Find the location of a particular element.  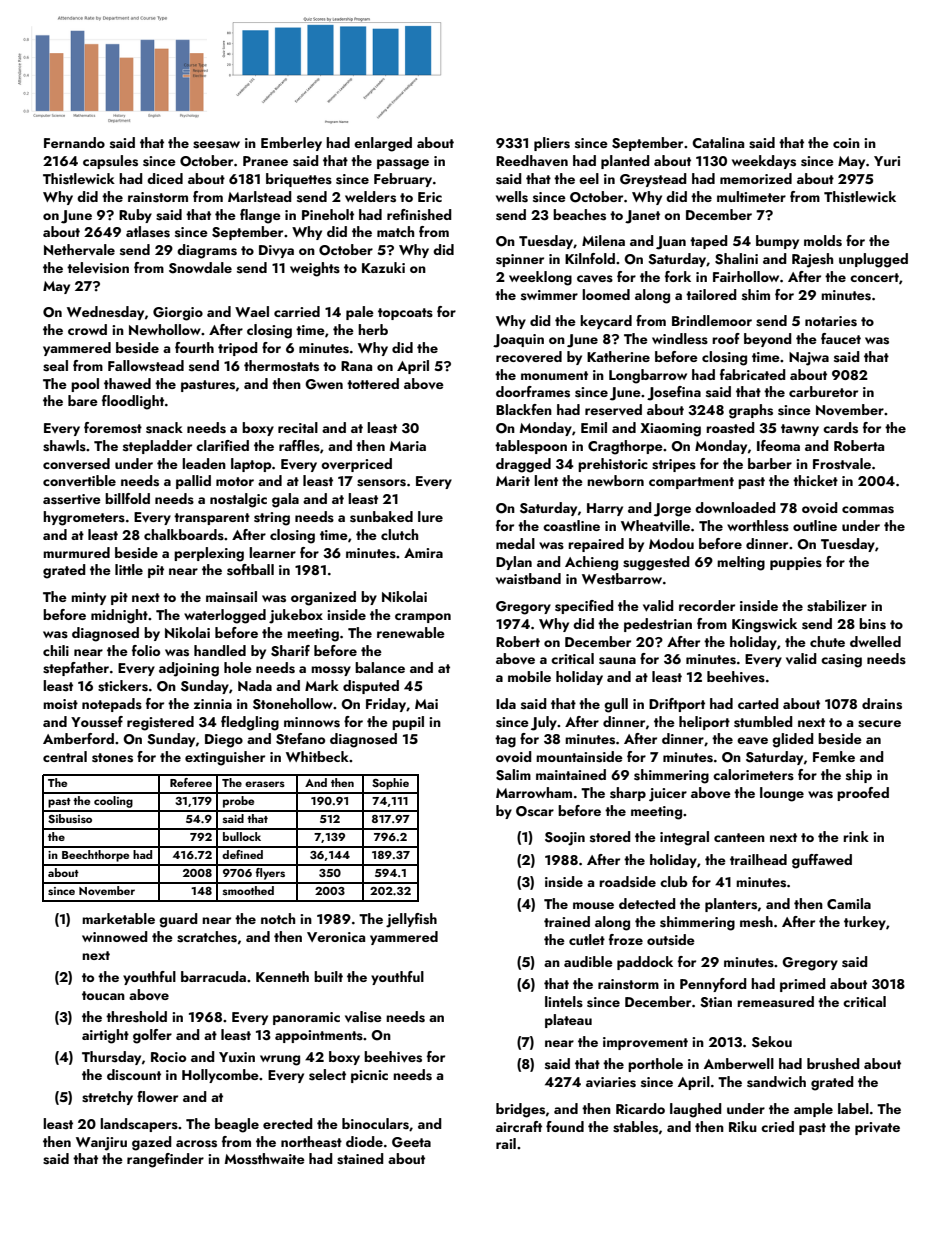

Kazuki is located at coordinates (383, 267).
